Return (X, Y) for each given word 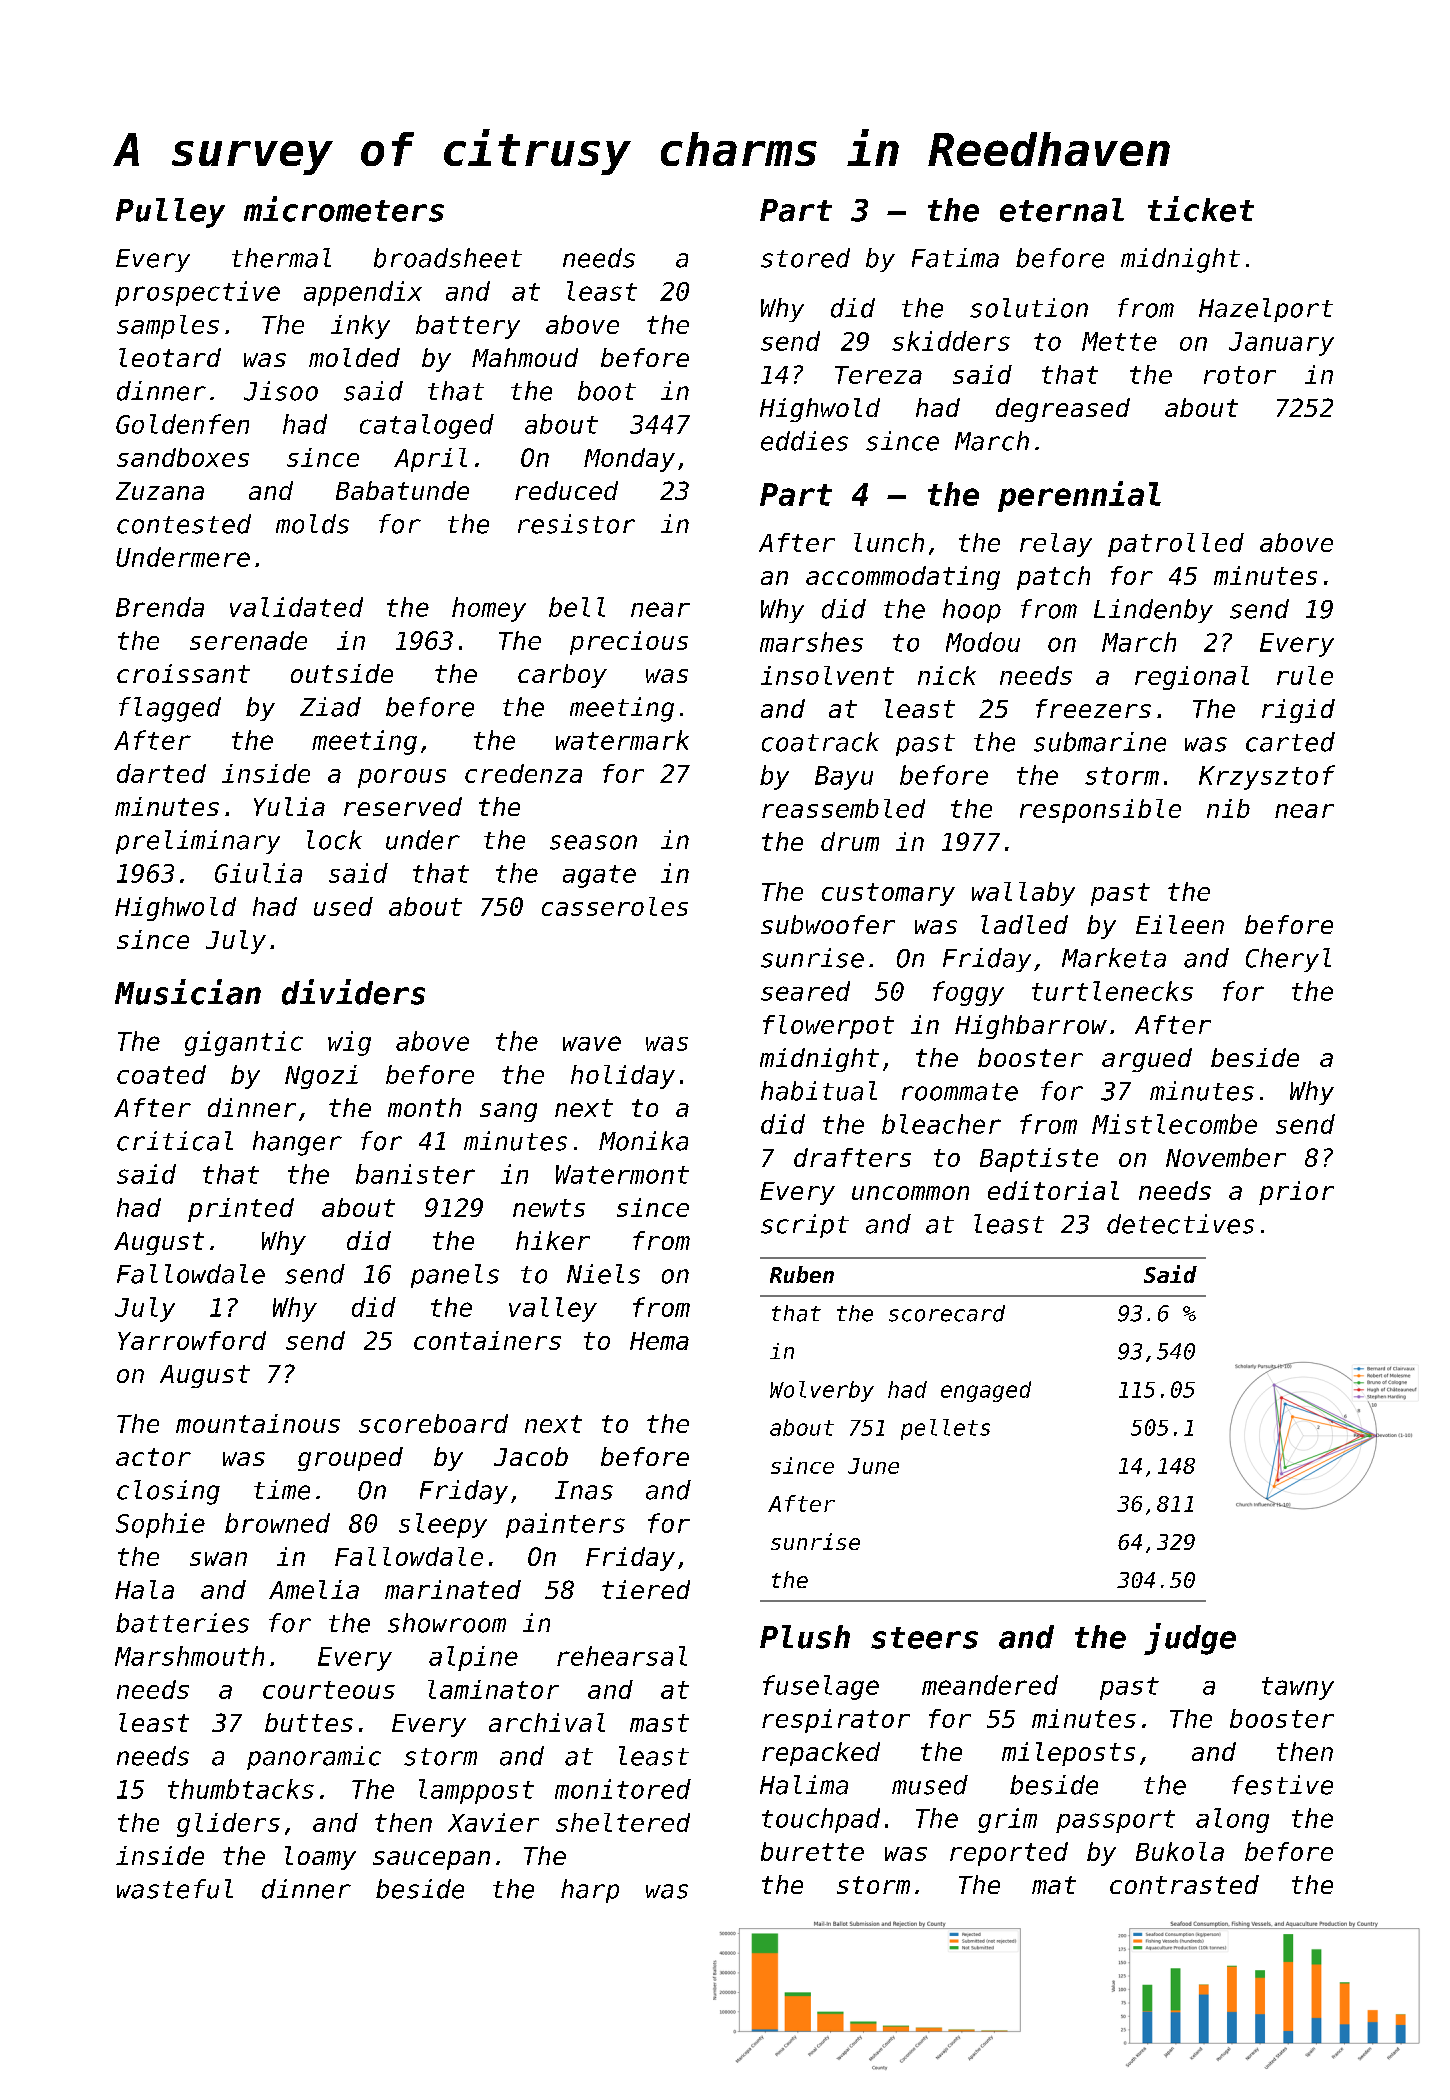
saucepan (431, 1860)
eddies (804, 441)
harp (590, 1891)
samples (168, 327)
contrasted (1184, 1884)
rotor (1240, 375)
